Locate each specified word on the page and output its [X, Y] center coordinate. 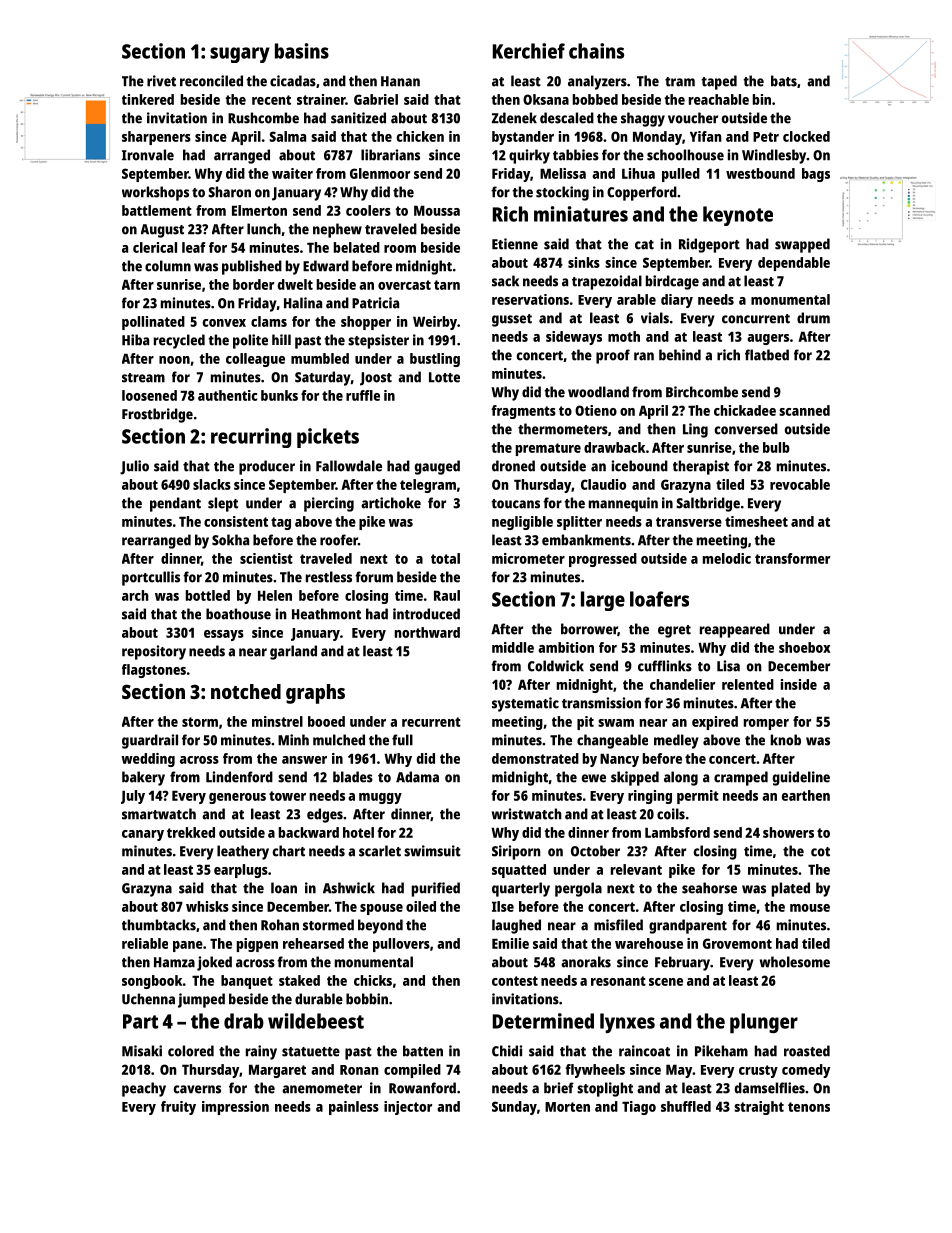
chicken [420, 136]
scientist [266, 558]
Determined [543, 1021]
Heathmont [326, 614]
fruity [178, 1108]
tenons [809, 1107]
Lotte [444, 377]
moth [624, 336]
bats [784, 81]
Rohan [280, 925]
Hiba [135, 340]
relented [748, 684]
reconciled [211, 81]
